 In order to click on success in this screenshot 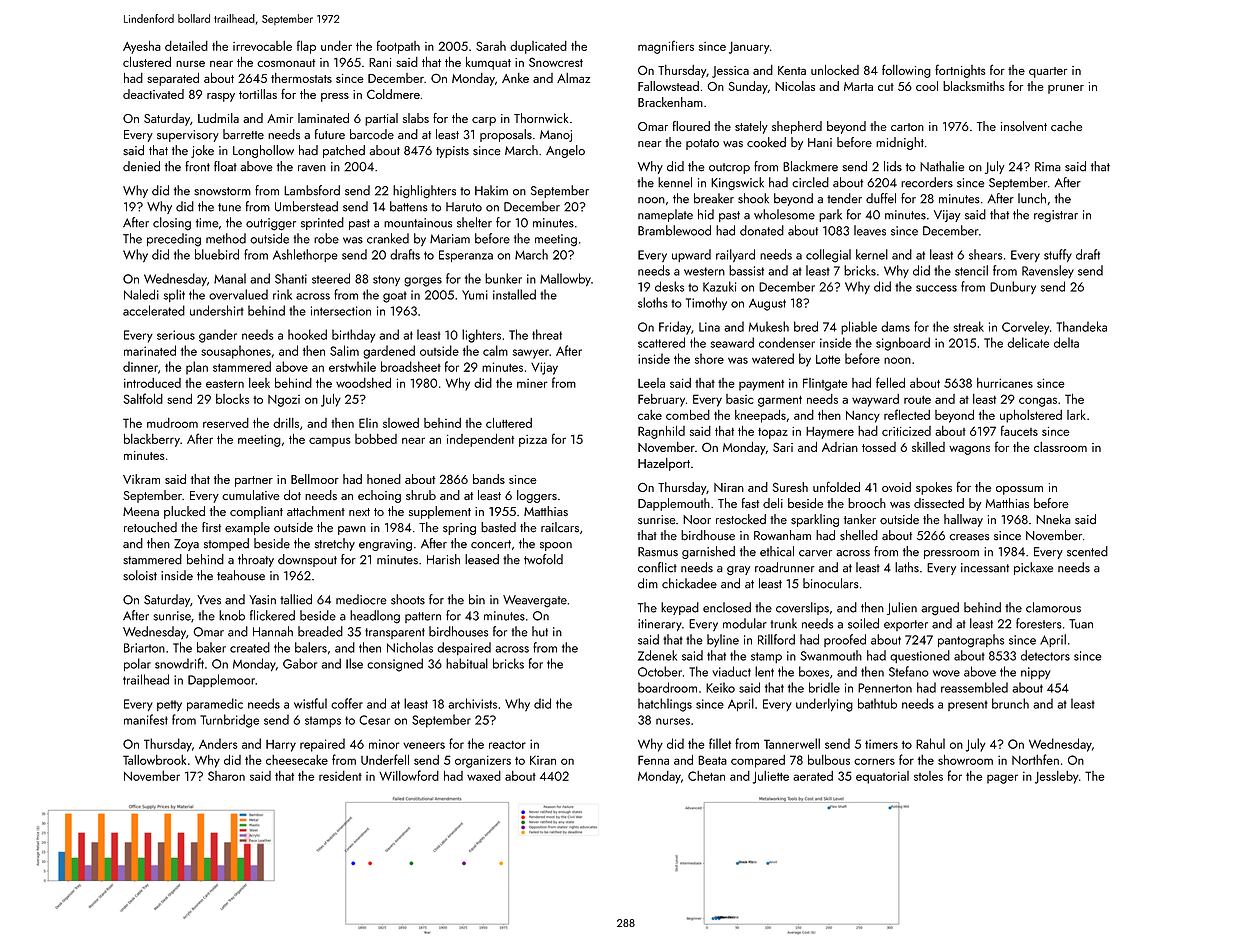, I will do `click(936, 288)`.
